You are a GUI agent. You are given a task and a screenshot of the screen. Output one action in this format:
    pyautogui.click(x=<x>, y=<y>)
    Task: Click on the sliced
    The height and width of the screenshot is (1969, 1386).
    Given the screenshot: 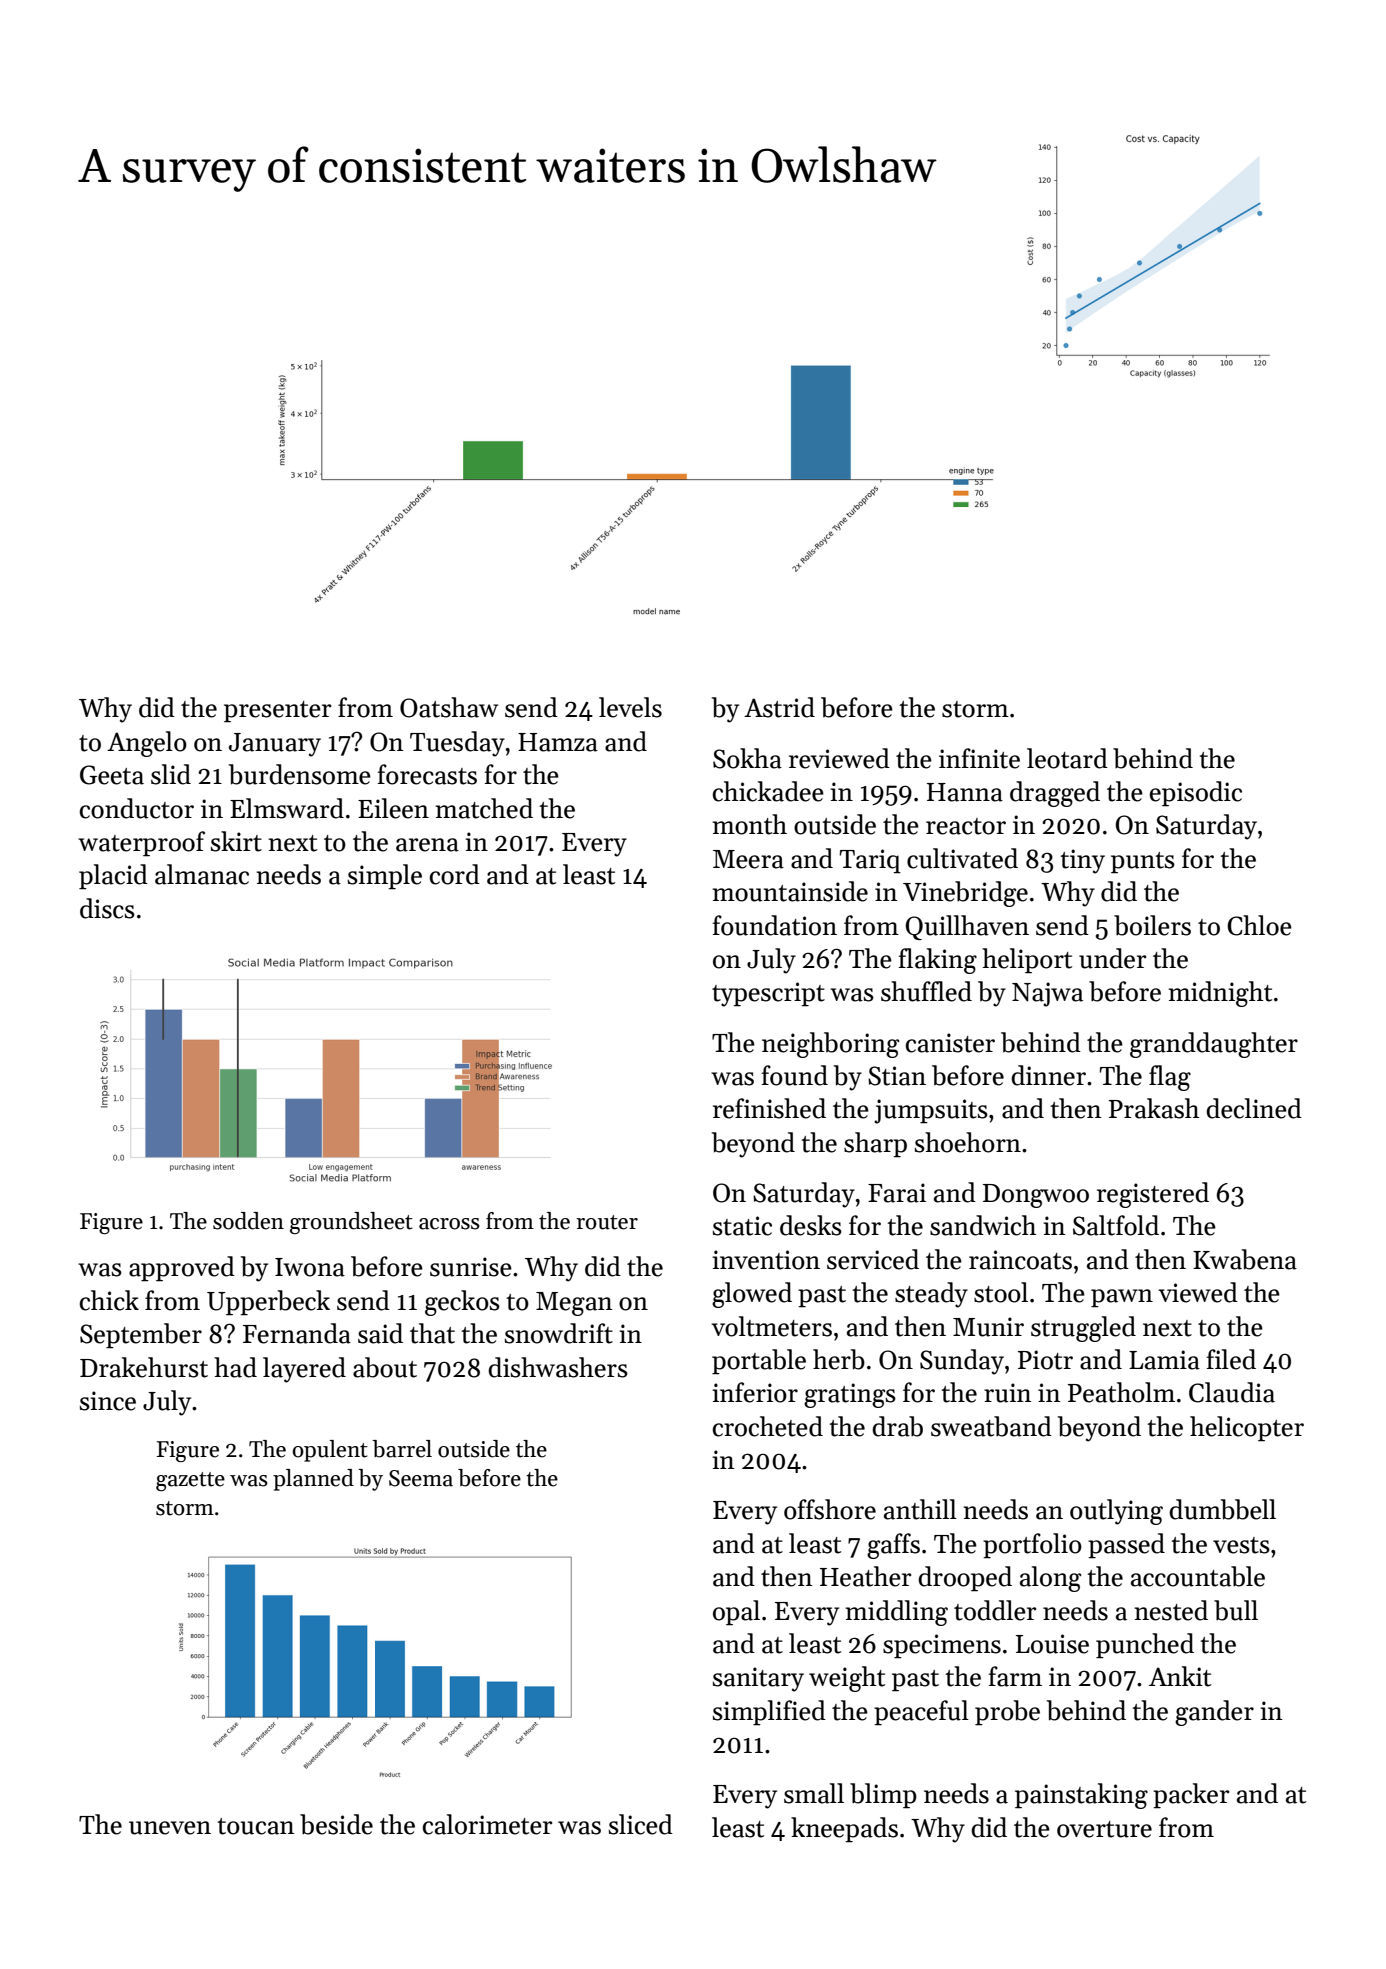 What is the action you would take?
    pyautogui.click(x=641, y=1824)
